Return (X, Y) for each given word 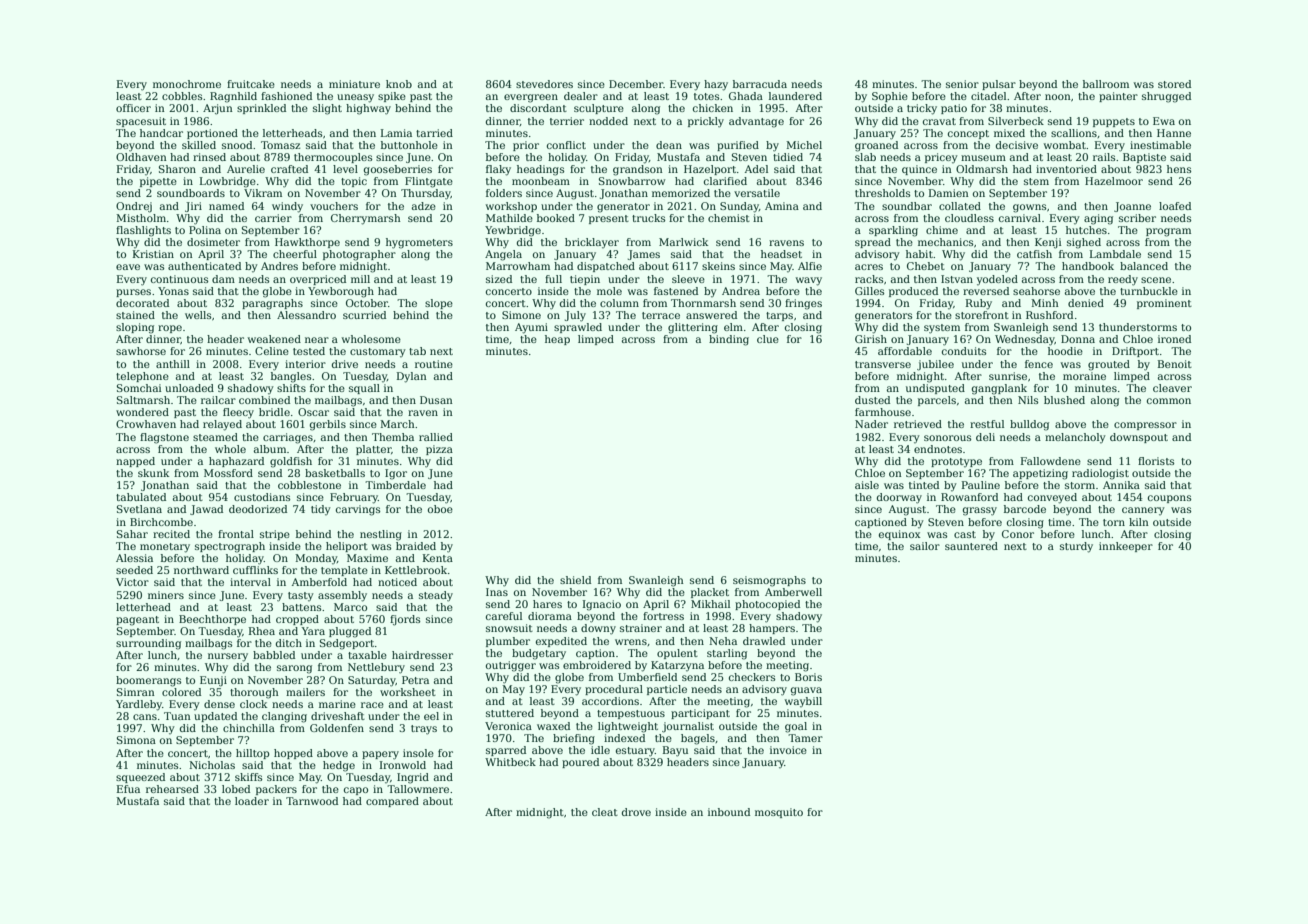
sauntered (971, 546)
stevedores (544, 84)
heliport (347, 547)
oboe (440, 509)
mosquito (779, 813)
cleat (605, 812)
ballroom (1106, 84)
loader (252, 801)
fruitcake (251, 84)
